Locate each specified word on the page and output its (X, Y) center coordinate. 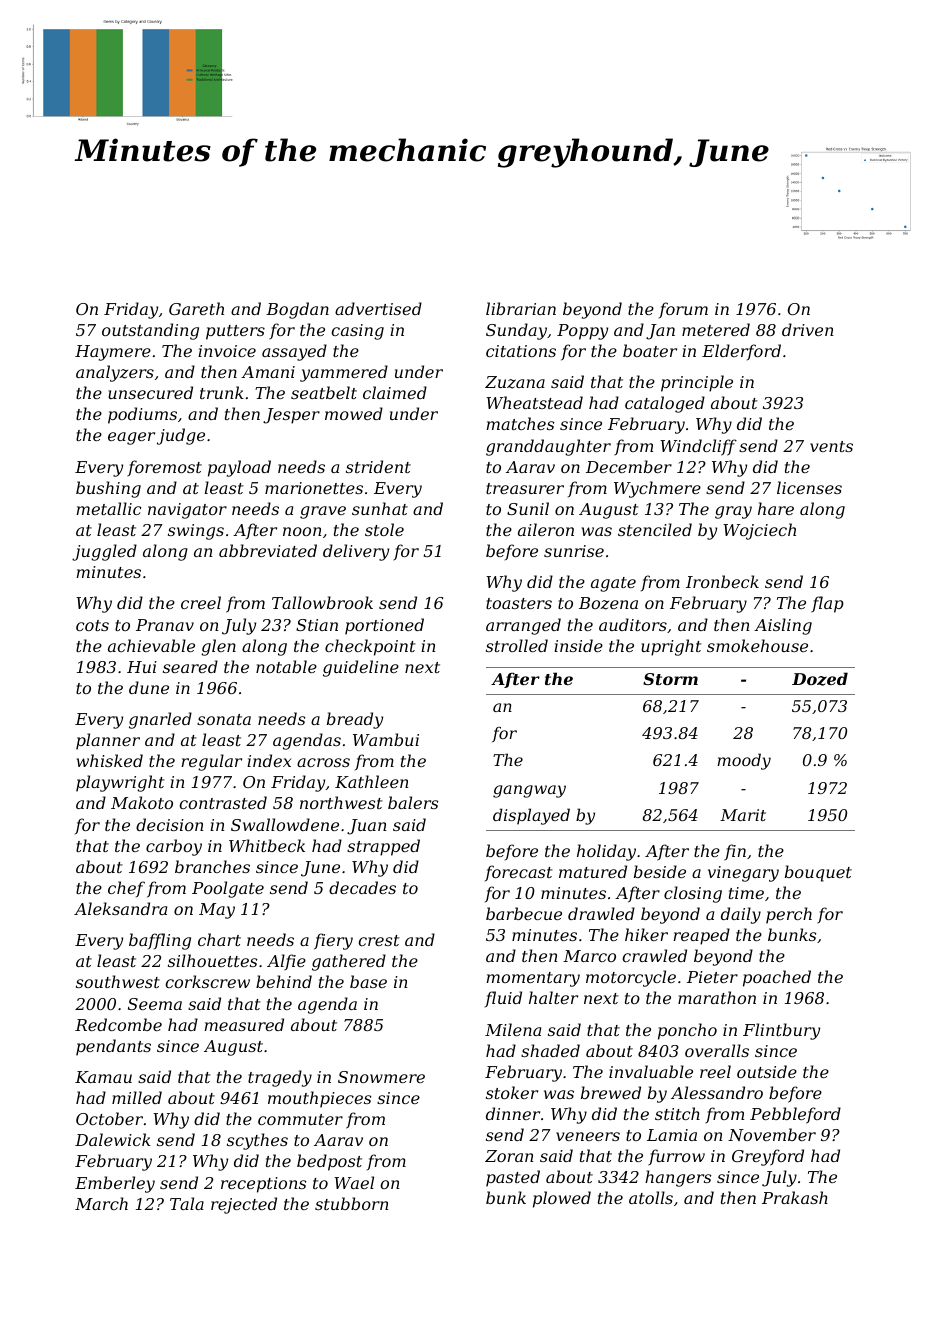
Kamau (103, 1077)
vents (831, 446)
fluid (503, 999)
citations (521, 351)
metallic (108, 508)
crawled (654, 955)
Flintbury (781, 1031)
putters (235, 332)
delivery (356, 552)
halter (553, 997)
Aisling (783, 626)
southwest (118, 981)
